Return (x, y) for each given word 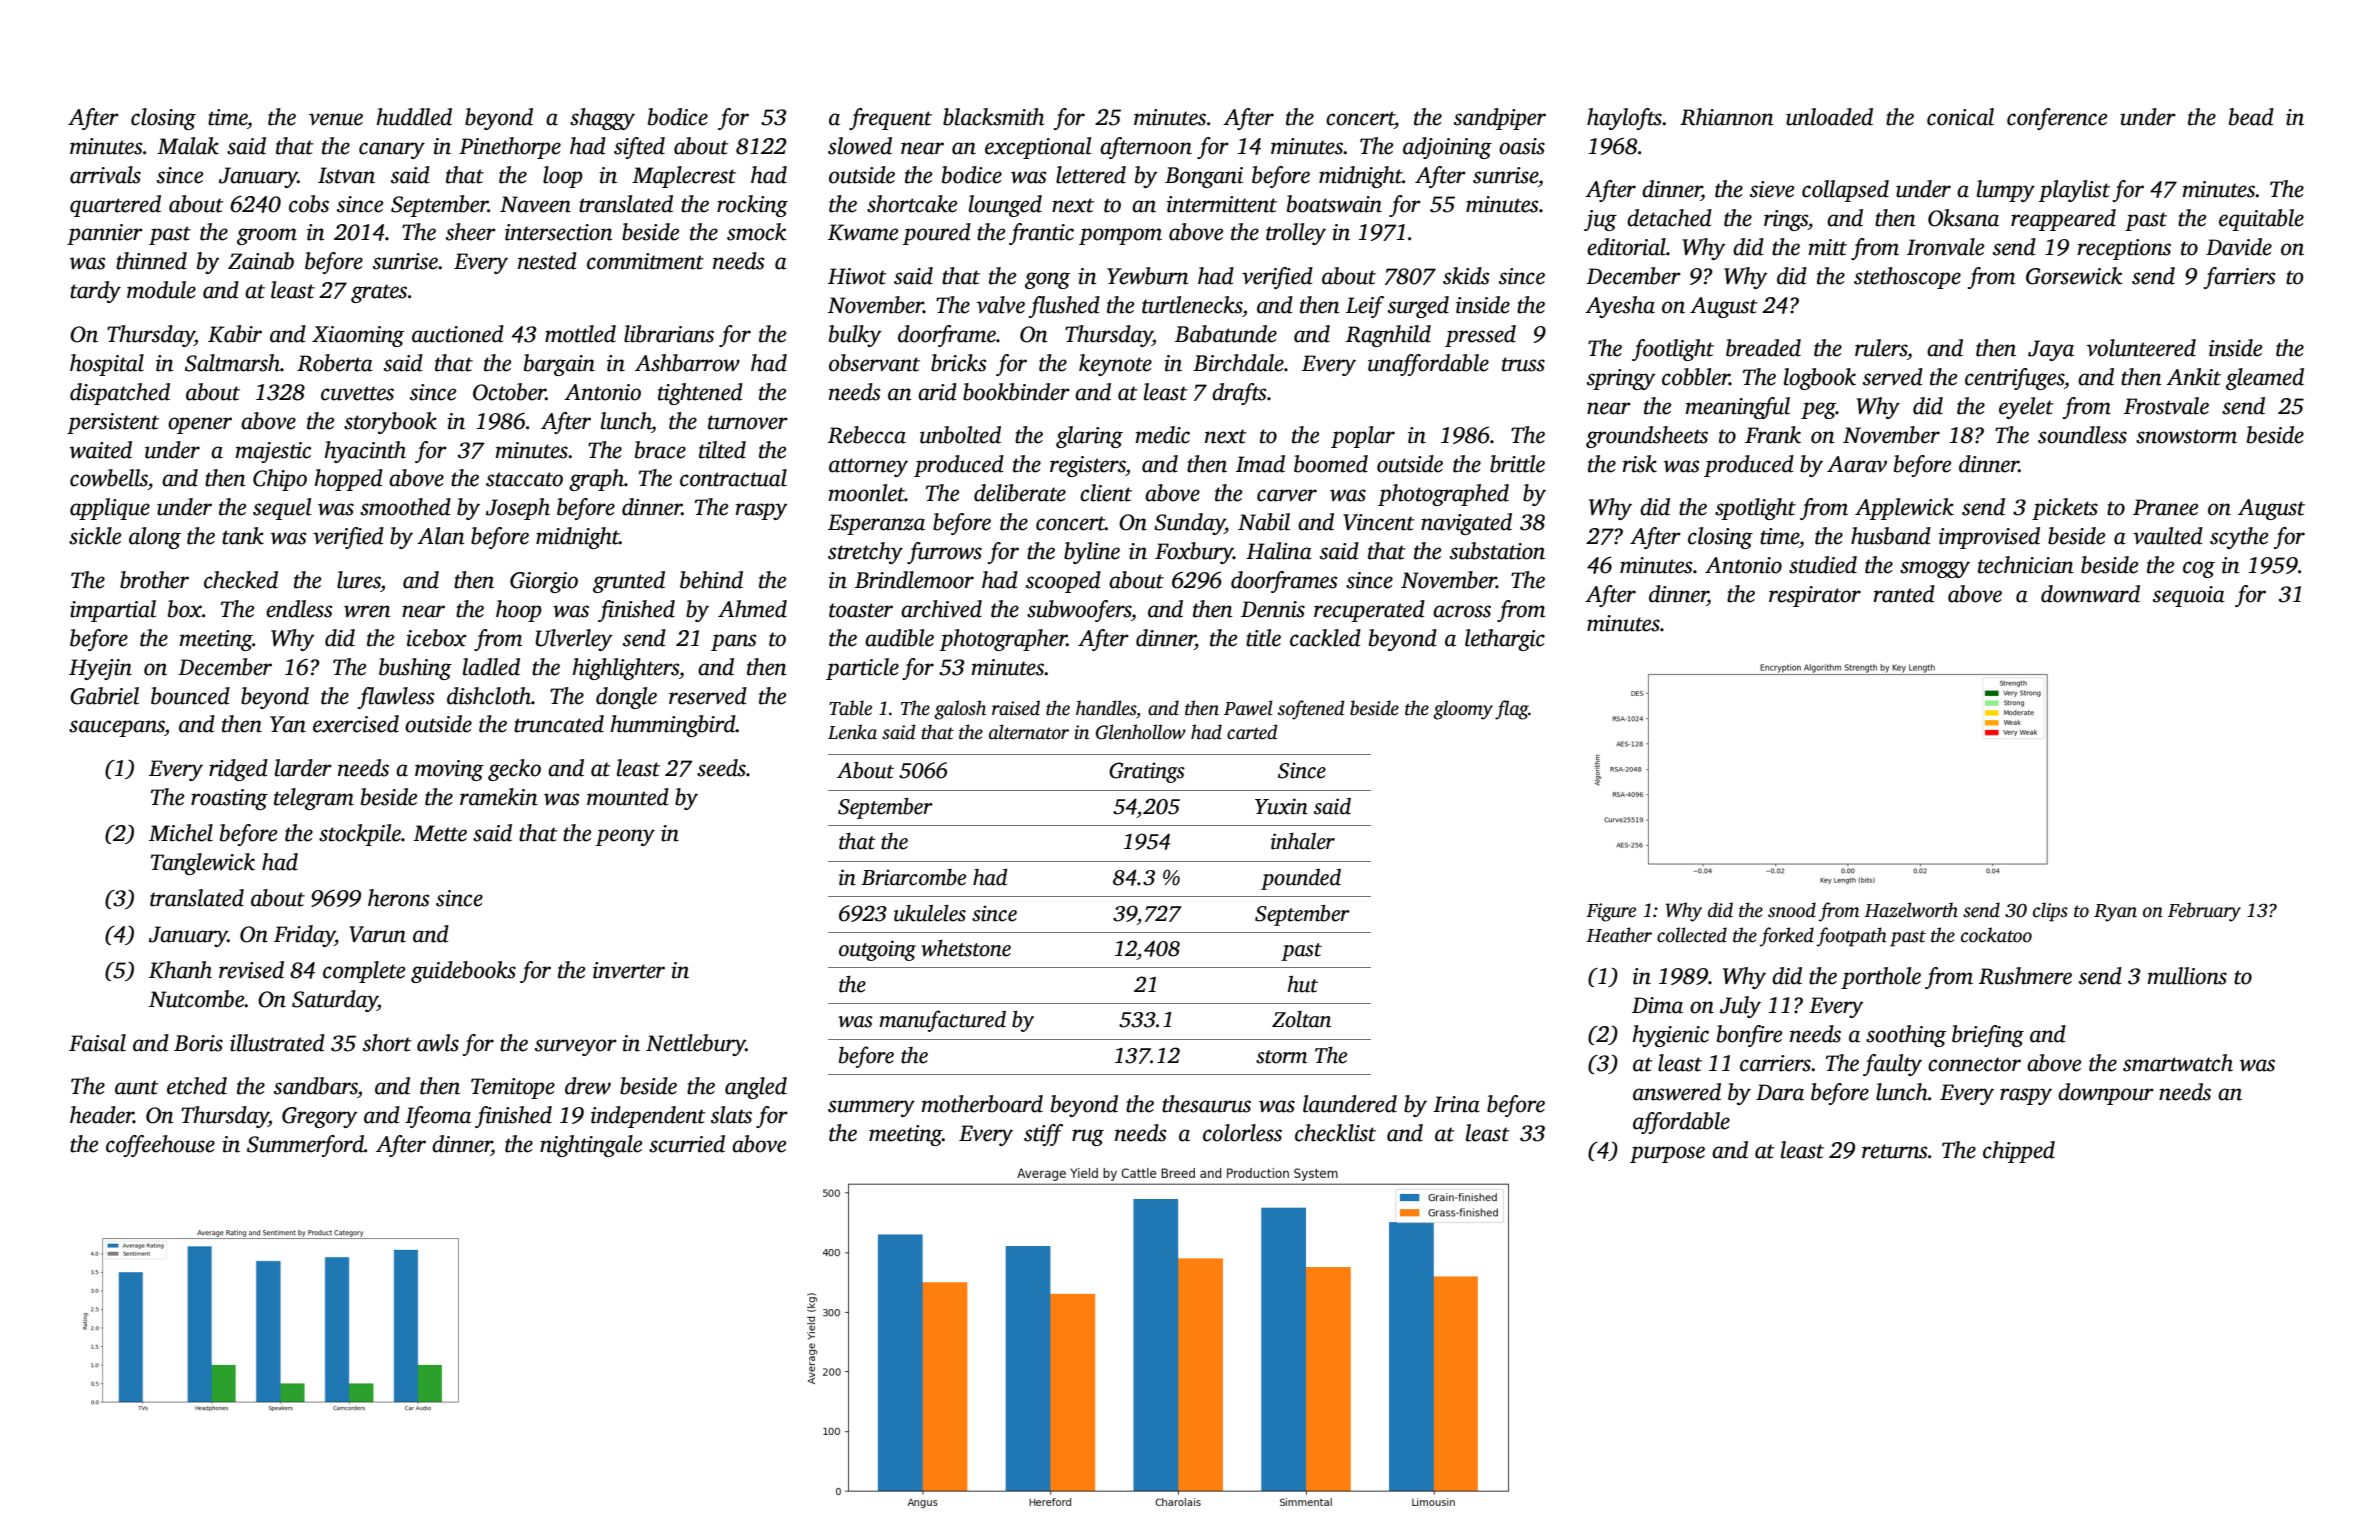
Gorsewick (2074, 276)
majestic (273, 452)
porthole (1881, 978)
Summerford (305, 1146)
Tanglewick (203, 864)
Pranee (2165, 507)
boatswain (1334, 204)
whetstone (966, 948)
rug (1088, 1137)
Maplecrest (684, 177)
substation (1497, 551)
